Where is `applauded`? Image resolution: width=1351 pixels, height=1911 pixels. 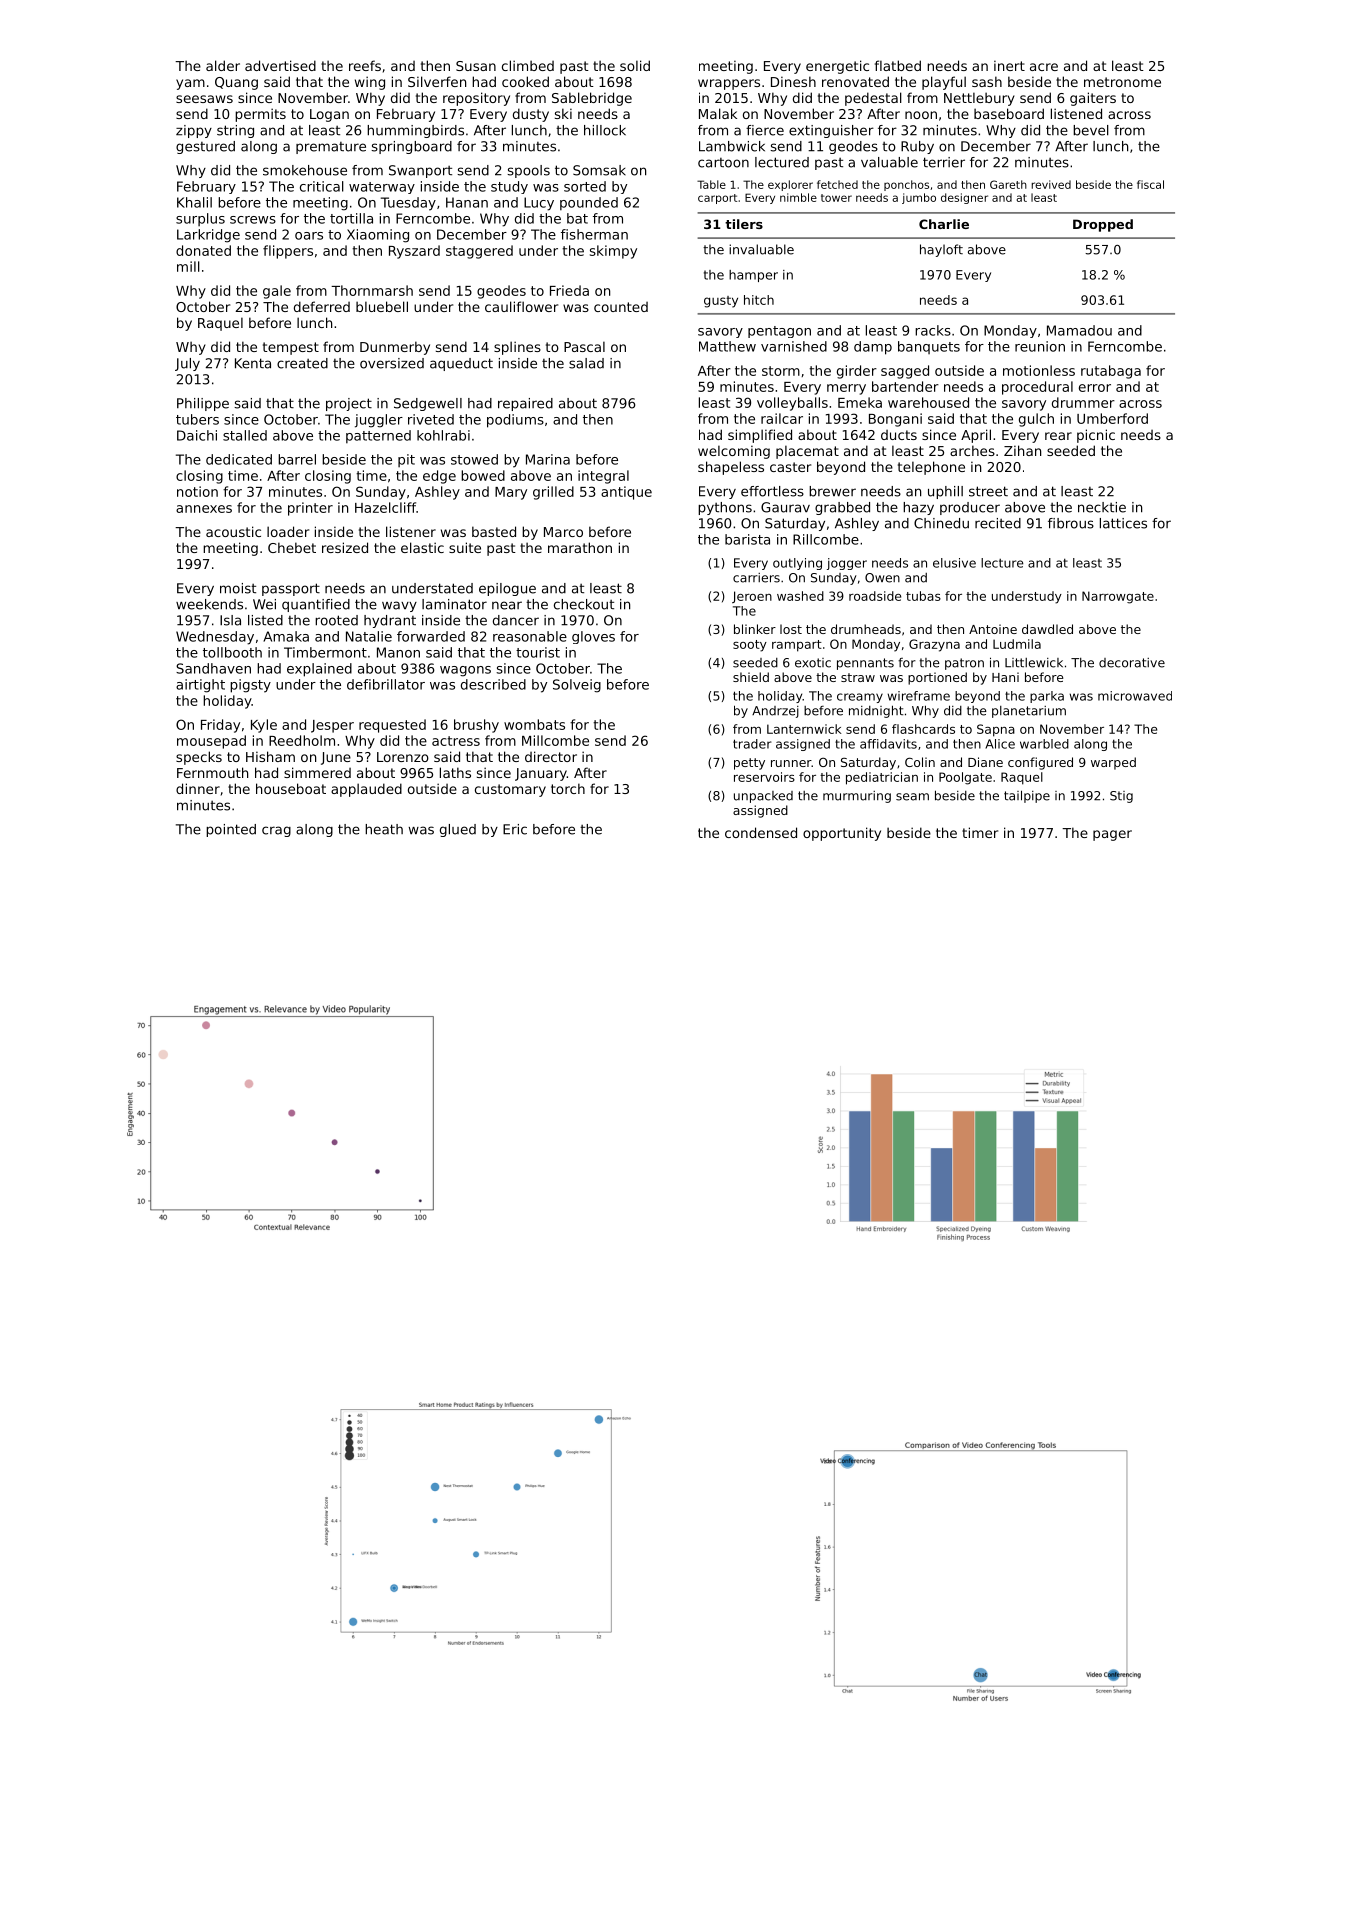
applauded is located at coordinates (366, 790).
